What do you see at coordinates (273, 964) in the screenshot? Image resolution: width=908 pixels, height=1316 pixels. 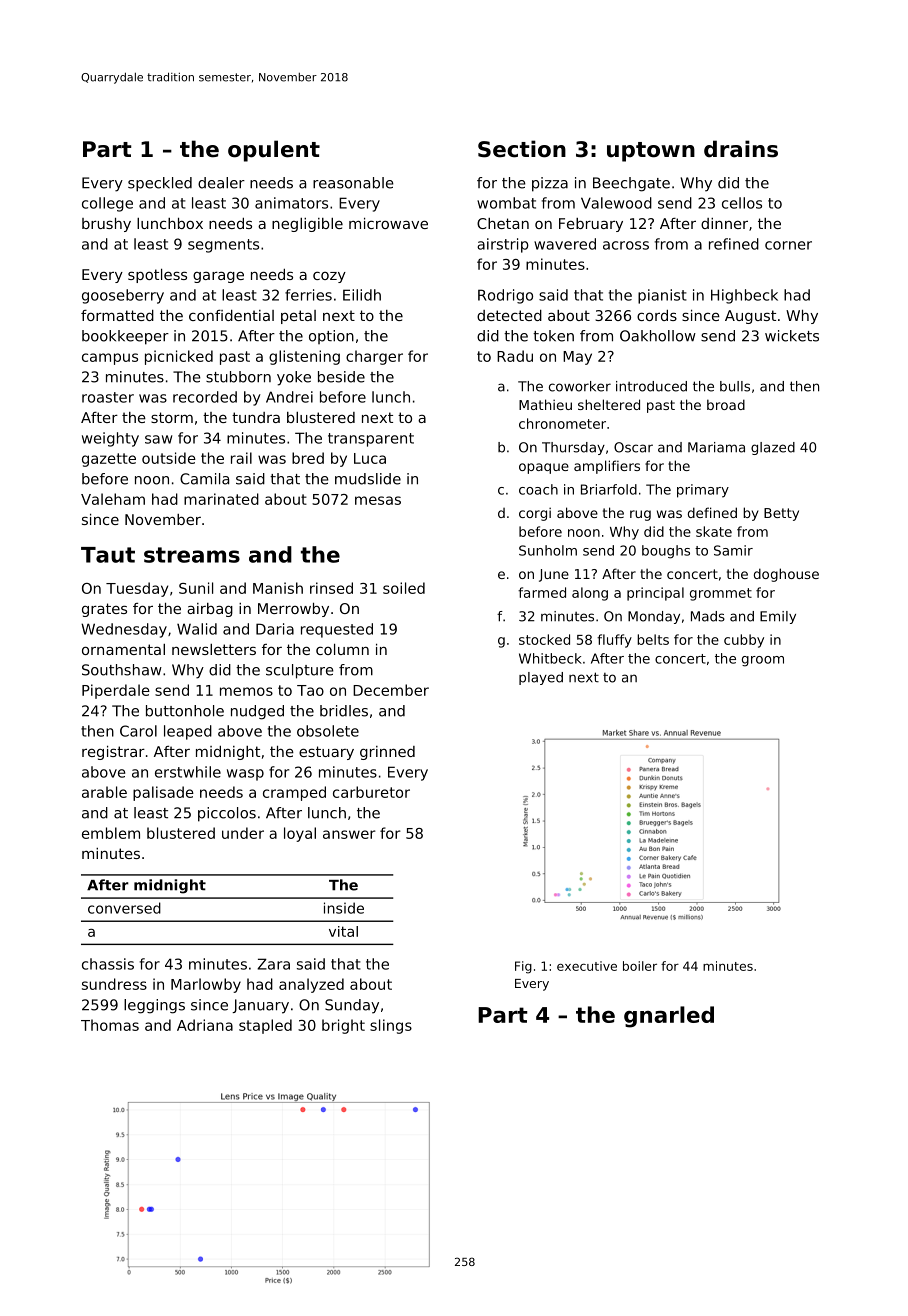 I see `Zara` at bounding box center [273, 964].
